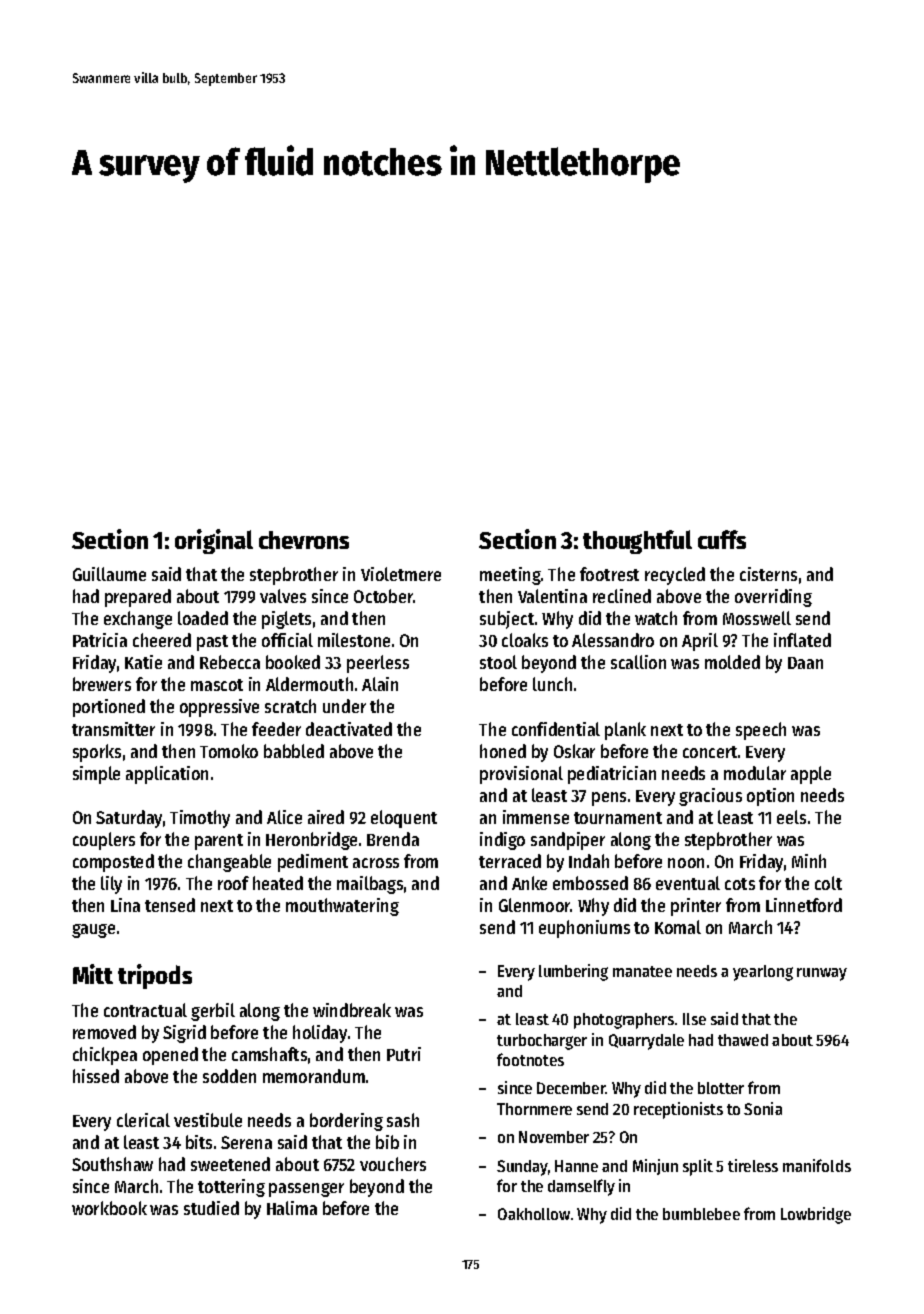 The width and height of the screenshot is (924, 1314). I want to click on concert, so click(710, 752).
